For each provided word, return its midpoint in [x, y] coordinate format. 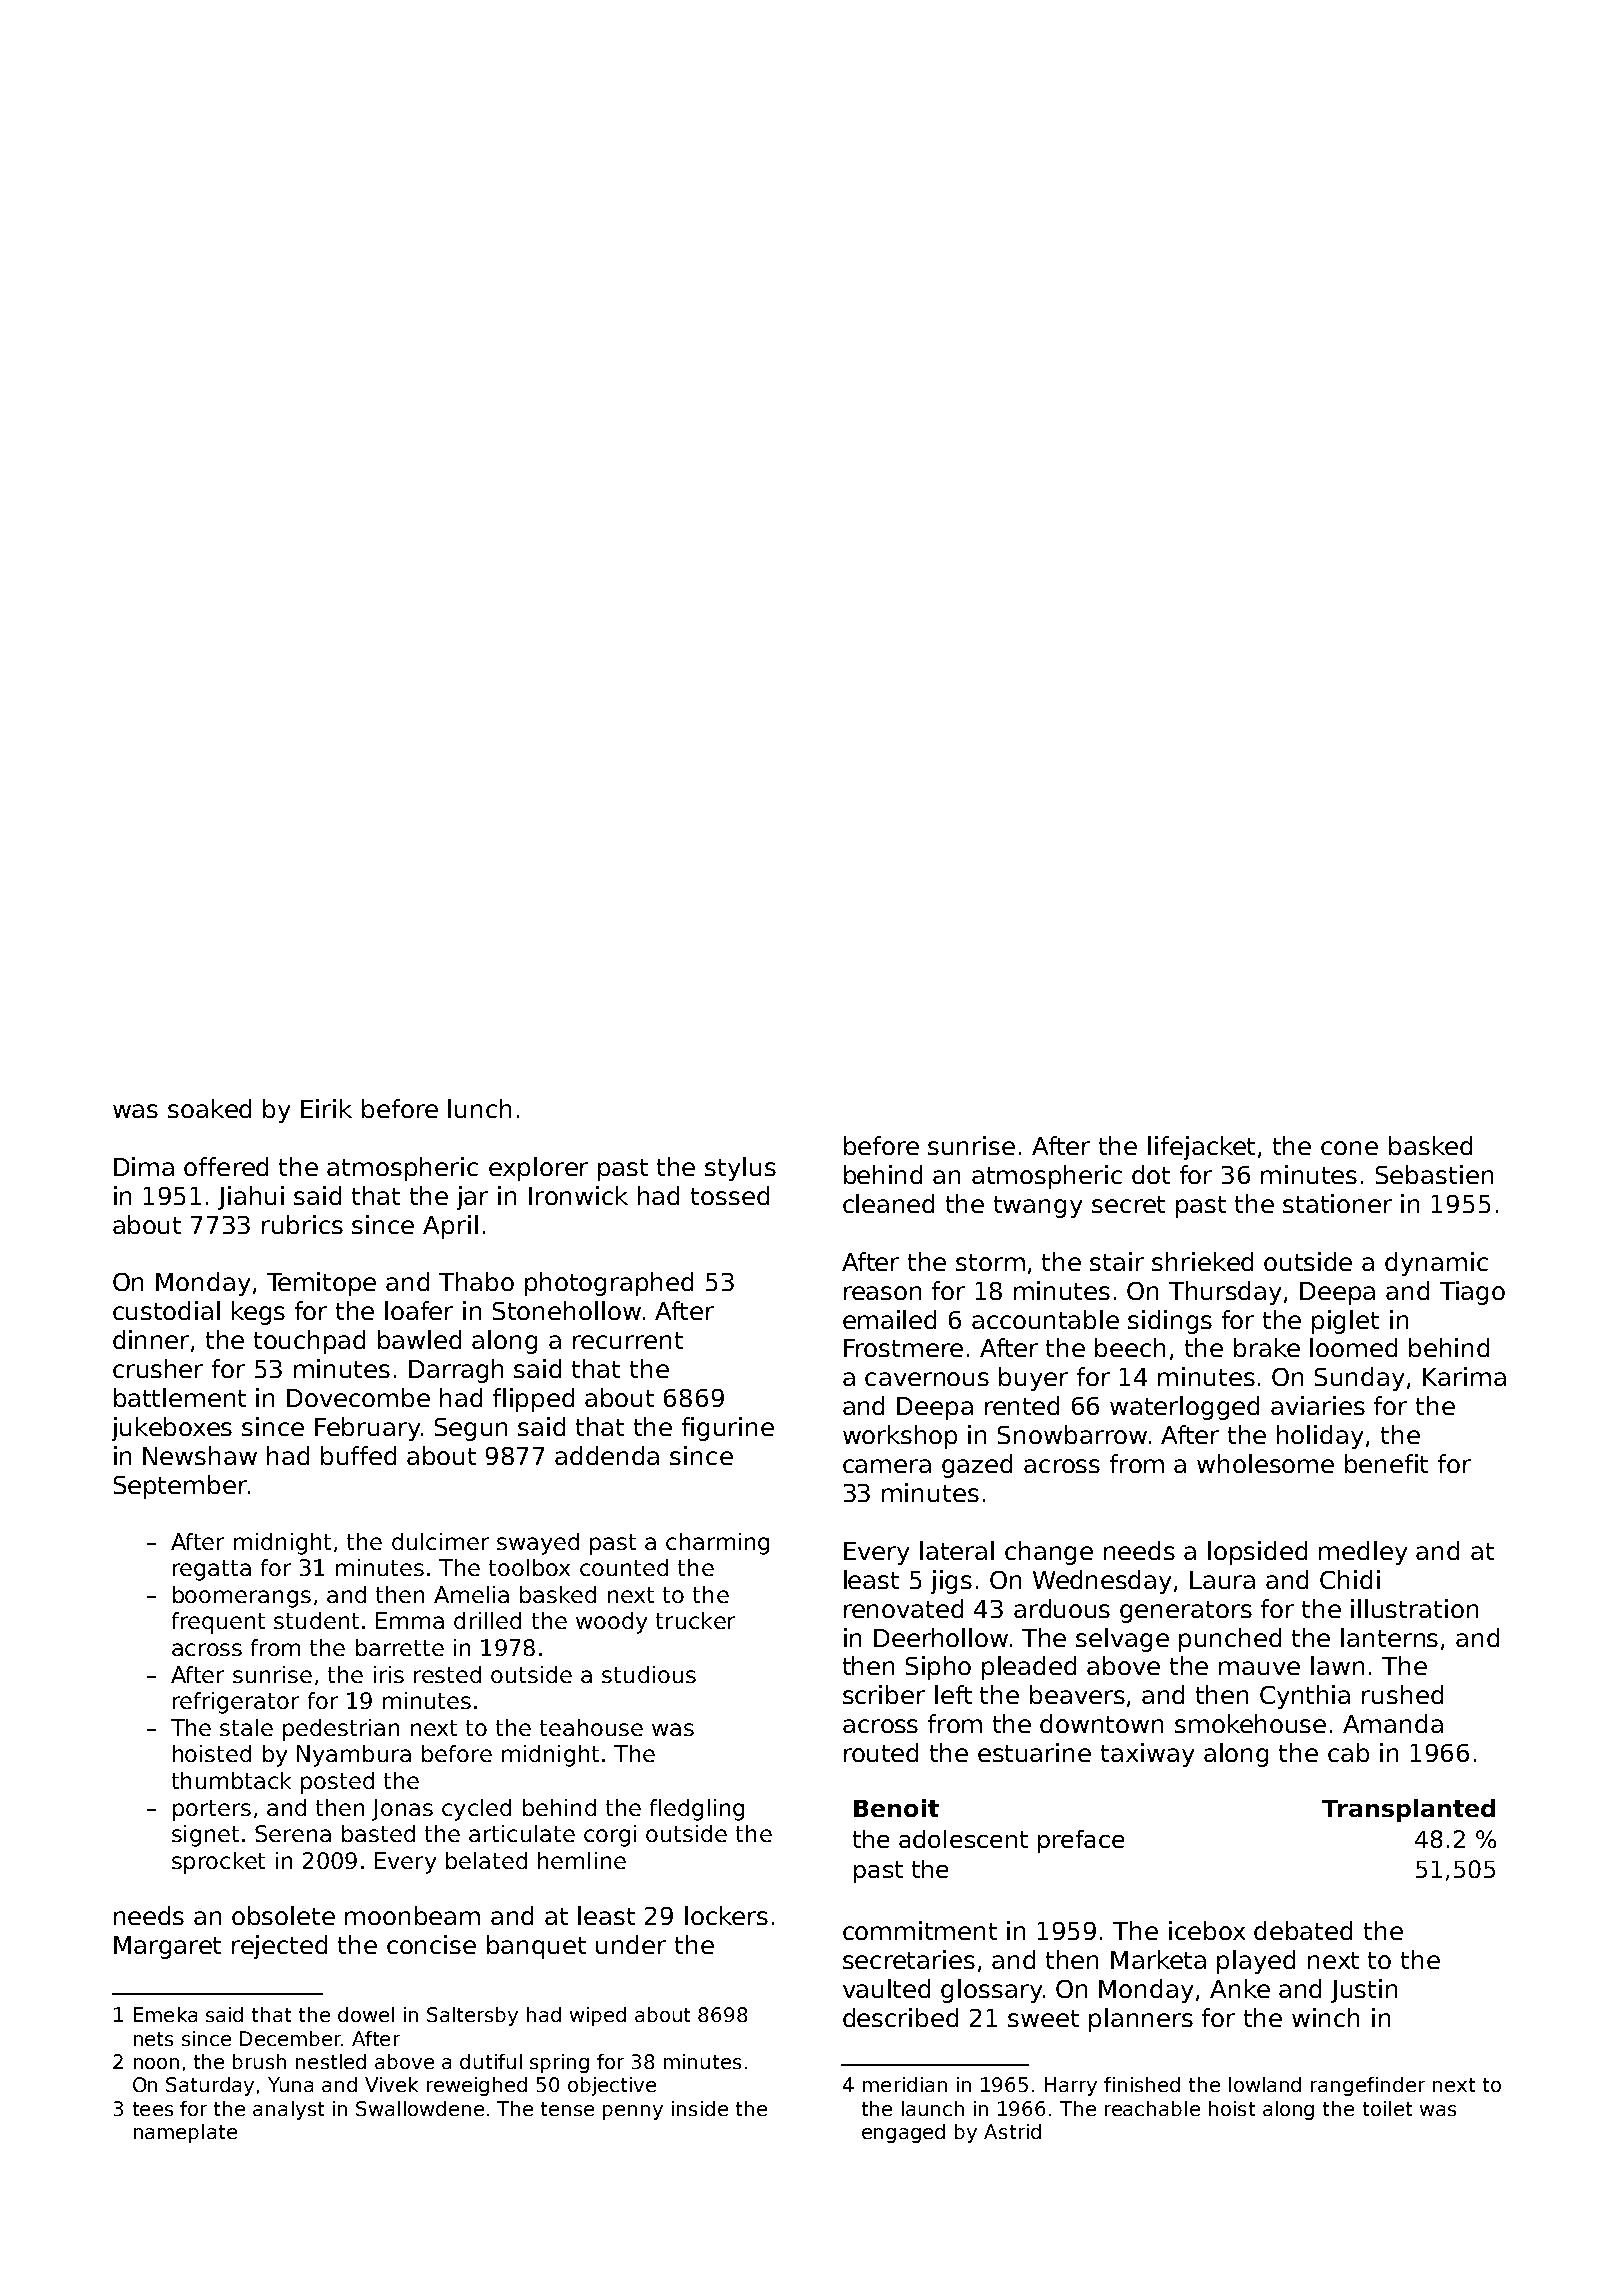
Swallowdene [420, 2108]
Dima [144, 1166]
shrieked [1202, 1261]
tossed [730, 1195]
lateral [957, 1550]
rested [447, 1674]
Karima [1464, 1376]
